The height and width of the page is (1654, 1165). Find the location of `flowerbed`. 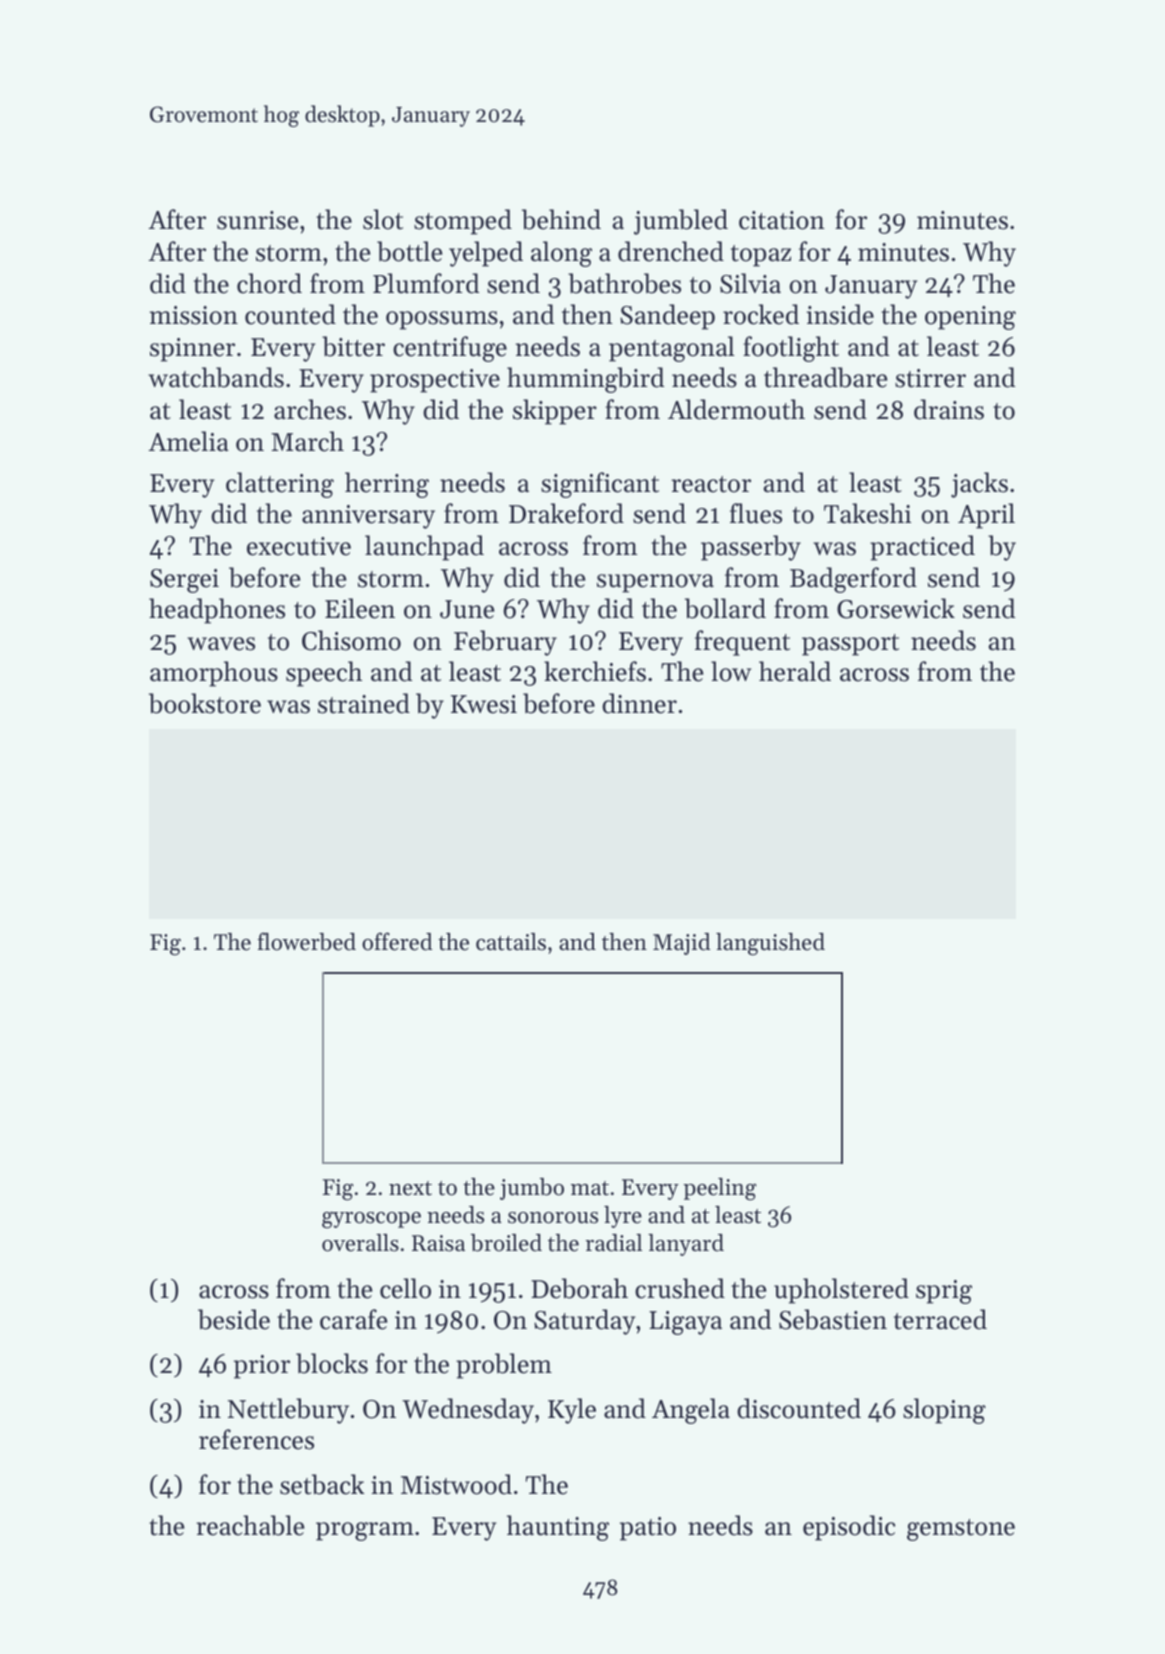

flowerbed is located at coordinates (306, 941).
